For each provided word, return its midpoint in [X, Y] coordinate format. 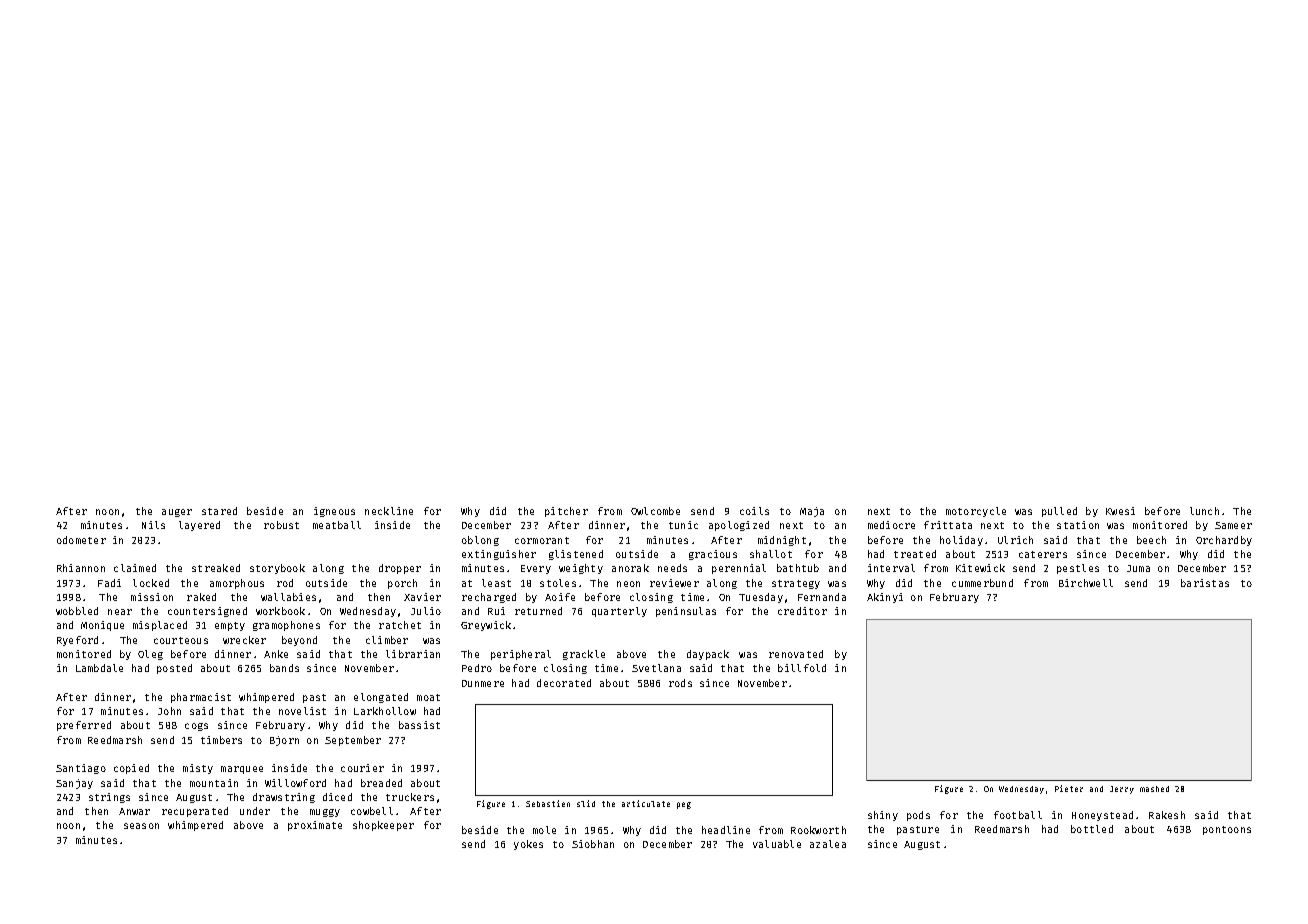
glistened [576, 555]
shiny [883, 816]
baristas [1205, 583]
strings [109, 798]
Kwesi [1120, 511]
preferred [84, 726]
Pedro [477, 668]
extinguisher [499, 555]
